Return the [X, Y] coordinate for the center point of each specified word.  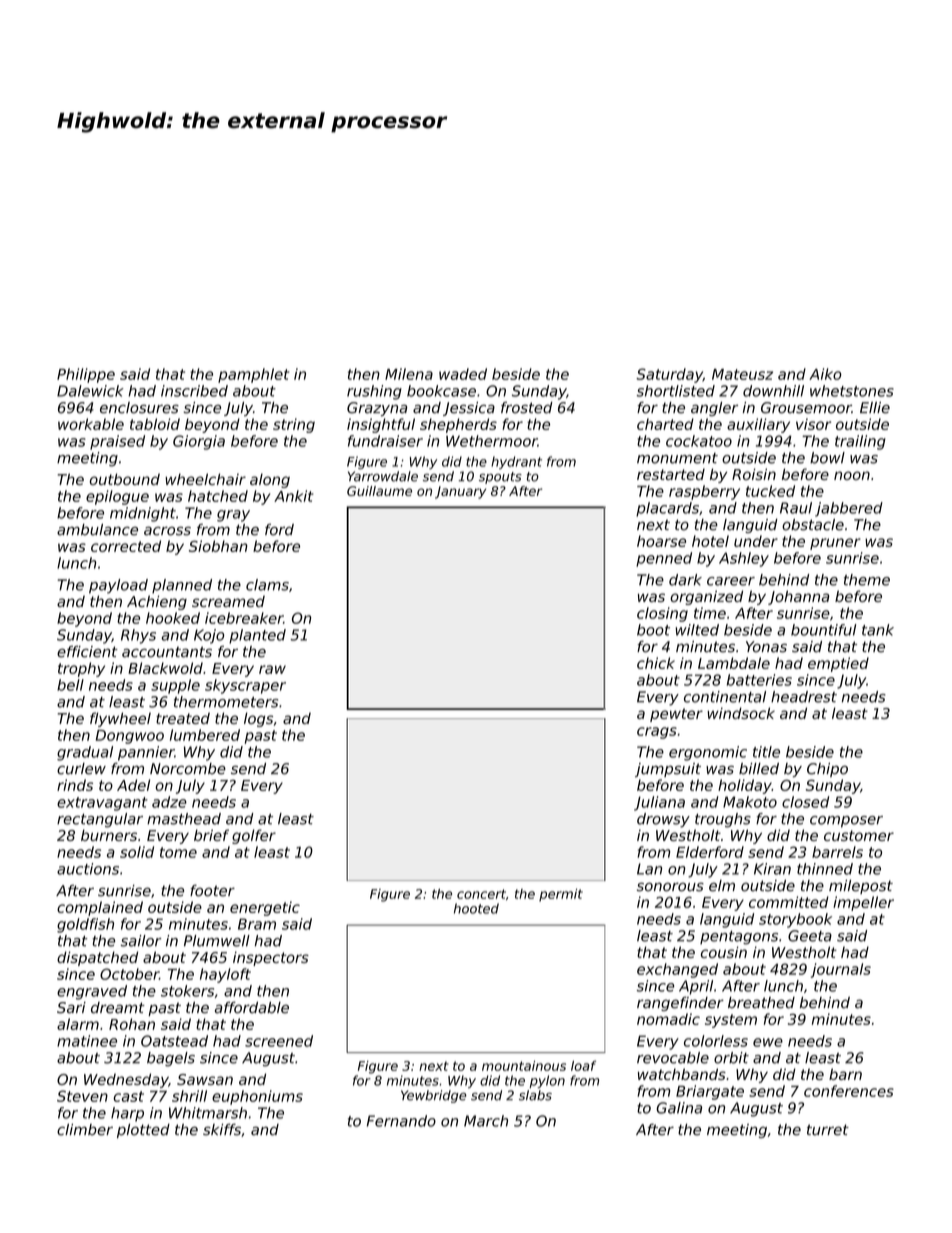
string [294, 425]
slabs [535, 1095]
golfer [254, 836]
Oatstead [174, 1041]
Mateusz [742, 374]
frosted [527, 408]
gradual [85, 753]
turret [828, 1130]
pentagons [739, 938]
